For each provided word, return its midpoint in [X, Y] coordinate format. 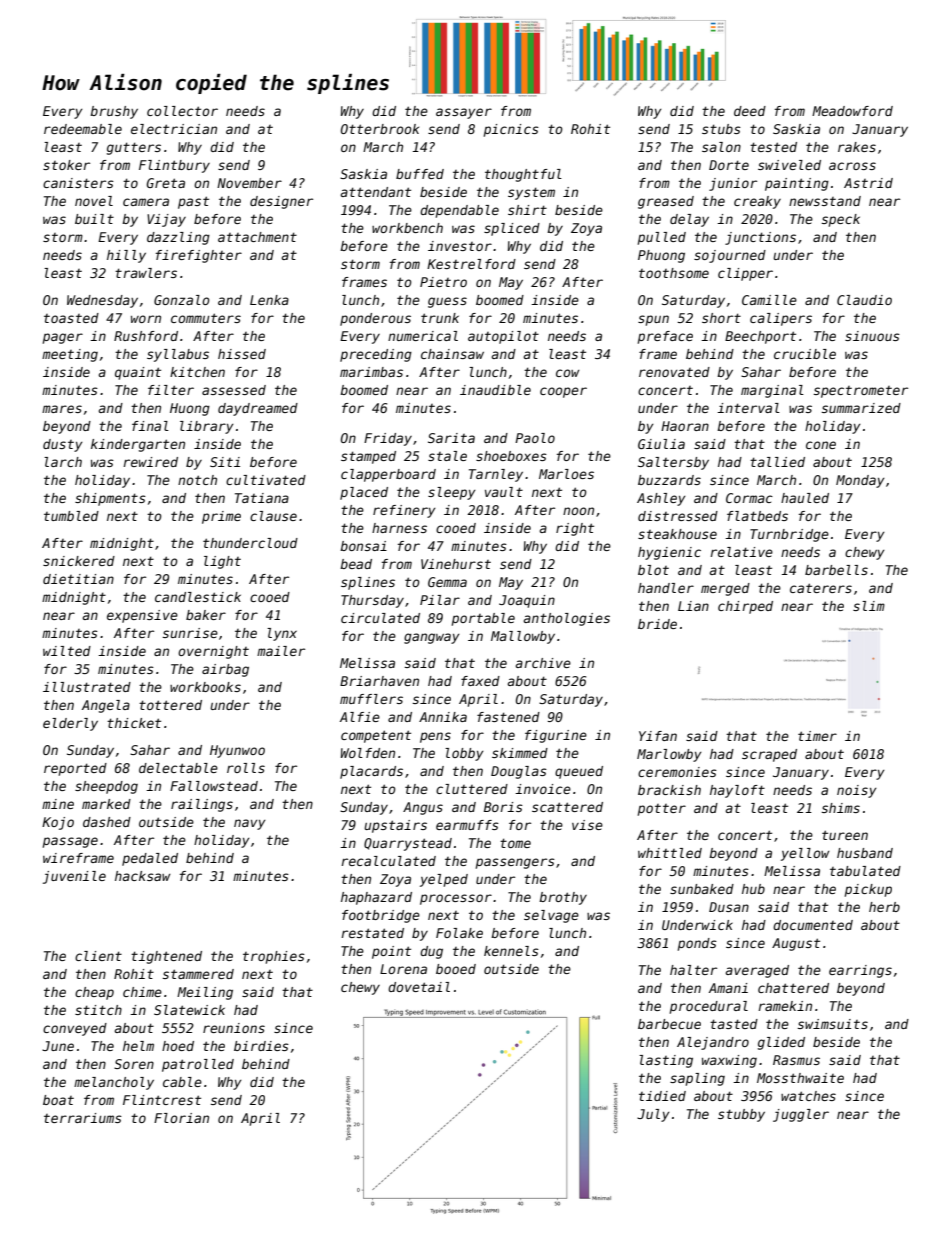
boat [58, 1100]
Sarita [451, 438]
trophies [274, 957]
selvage [551, 916]
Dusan [729, 907]
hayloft [737, 791]
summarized [861, 408]
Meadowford [852, 111]
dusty [63, 445]
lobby [464, 754]
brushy [114, 112]
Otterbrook [380, 129]
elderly [70, 724]
